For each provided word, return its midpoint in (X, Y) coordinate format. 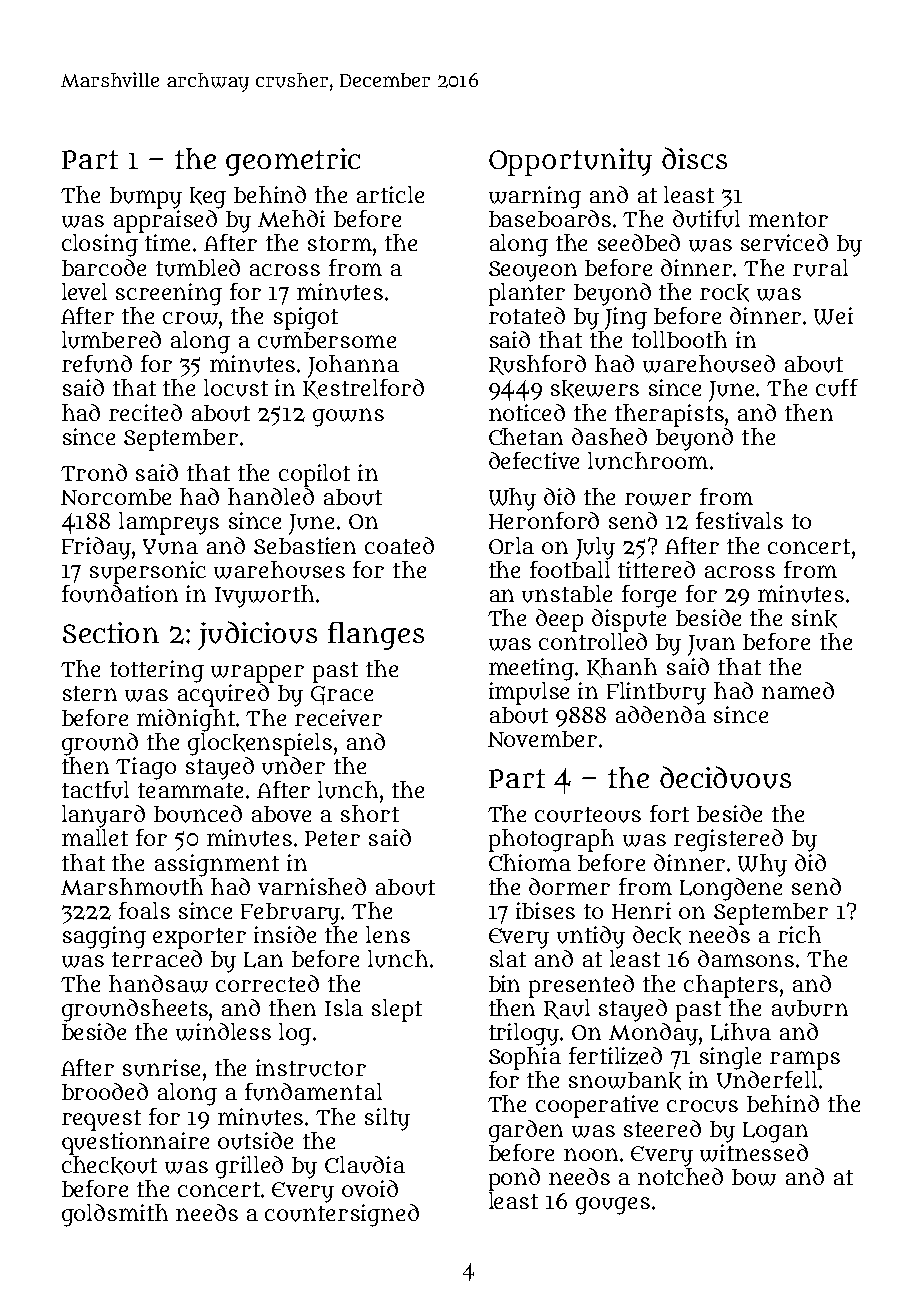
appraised (165, 221)
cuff (837, 388)
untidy (591, 937)
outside (255, 1141)
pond (514, 1179)
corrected (267, 983)
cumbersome (327, 340)
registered (728, 840)
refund (97, 364)
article (390, 194)
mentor (788, 219)
